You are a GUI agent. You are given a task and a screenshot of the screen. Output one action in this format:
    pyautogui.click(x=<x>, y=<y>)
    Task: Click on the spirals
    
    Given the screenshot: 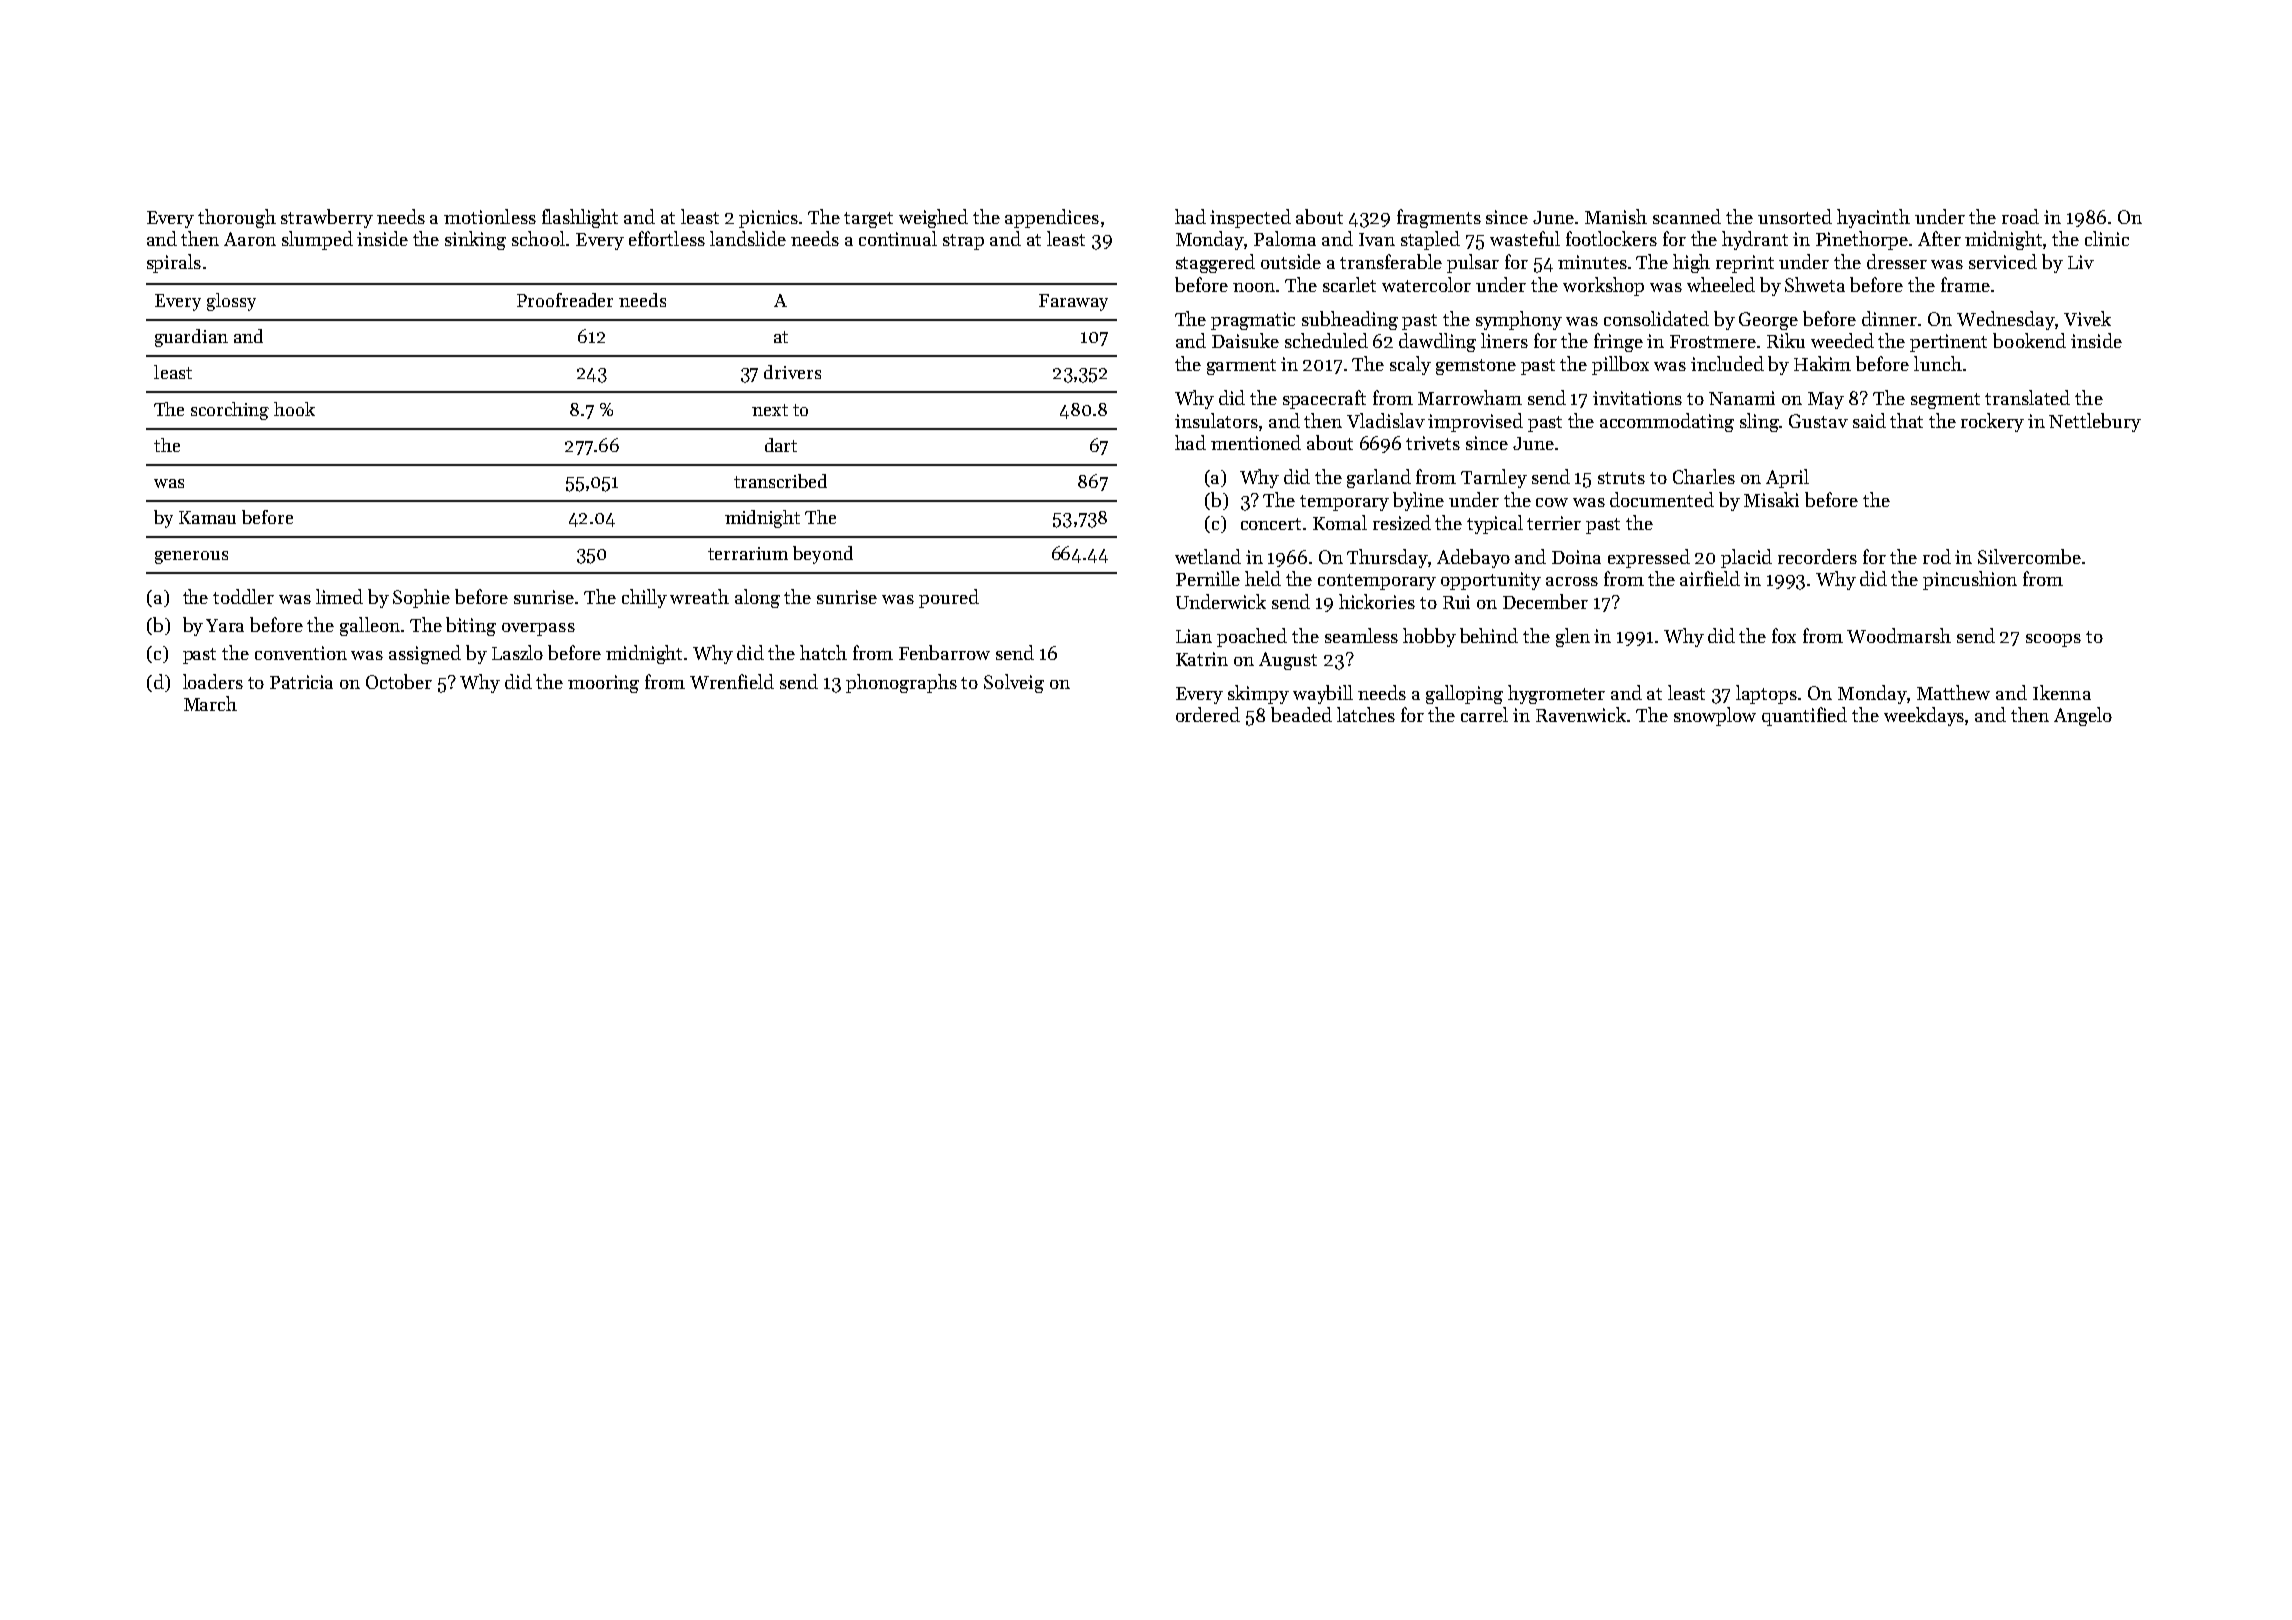 What is the action you would take?
    pyautogui.click(x=174, y=263)
